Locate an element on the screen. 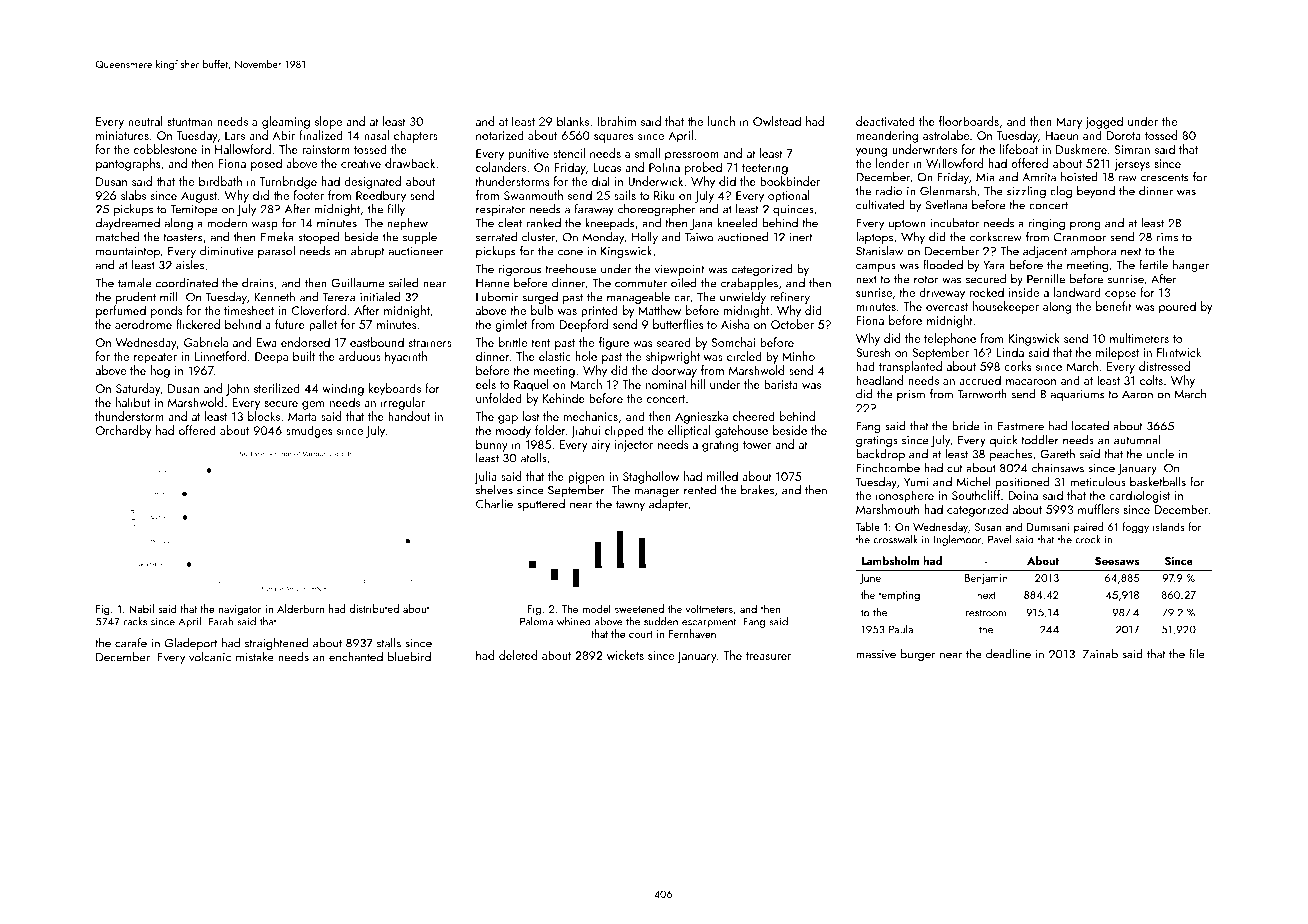 This screenshot has width=1308, height=924. paired is located at coordinates (1088, 528).
